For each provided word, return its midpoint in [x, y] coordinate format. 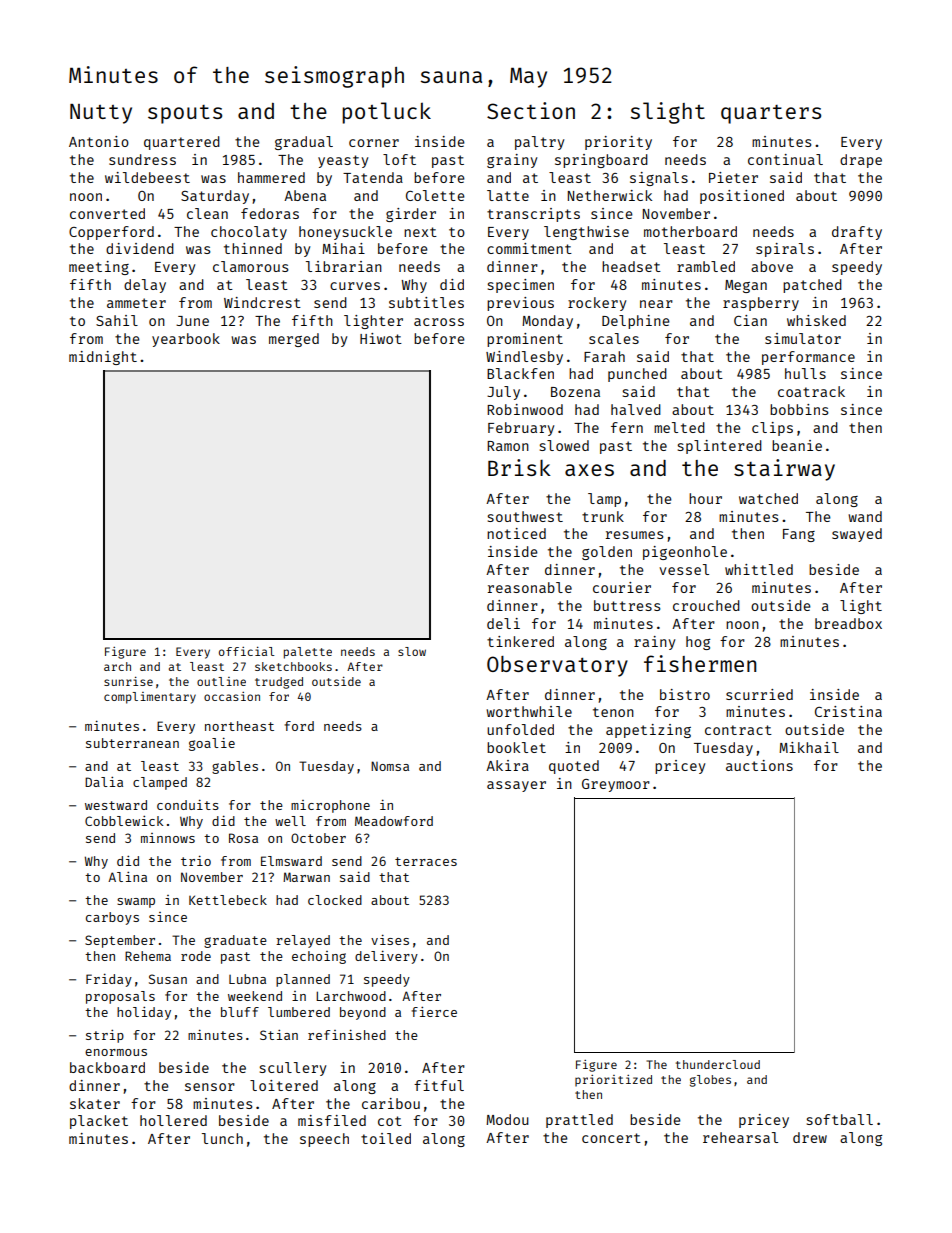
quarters [771, 114]
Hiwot [381, 338]
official [246, 651]
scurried [759, 694]
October [318, 838]
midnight [103, 358]
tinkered [520, 641]
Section [531, 110]
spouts [185, 114]
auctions [759, 765]
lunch [222, 1138]
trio [196, 860]
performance [808, 358]
